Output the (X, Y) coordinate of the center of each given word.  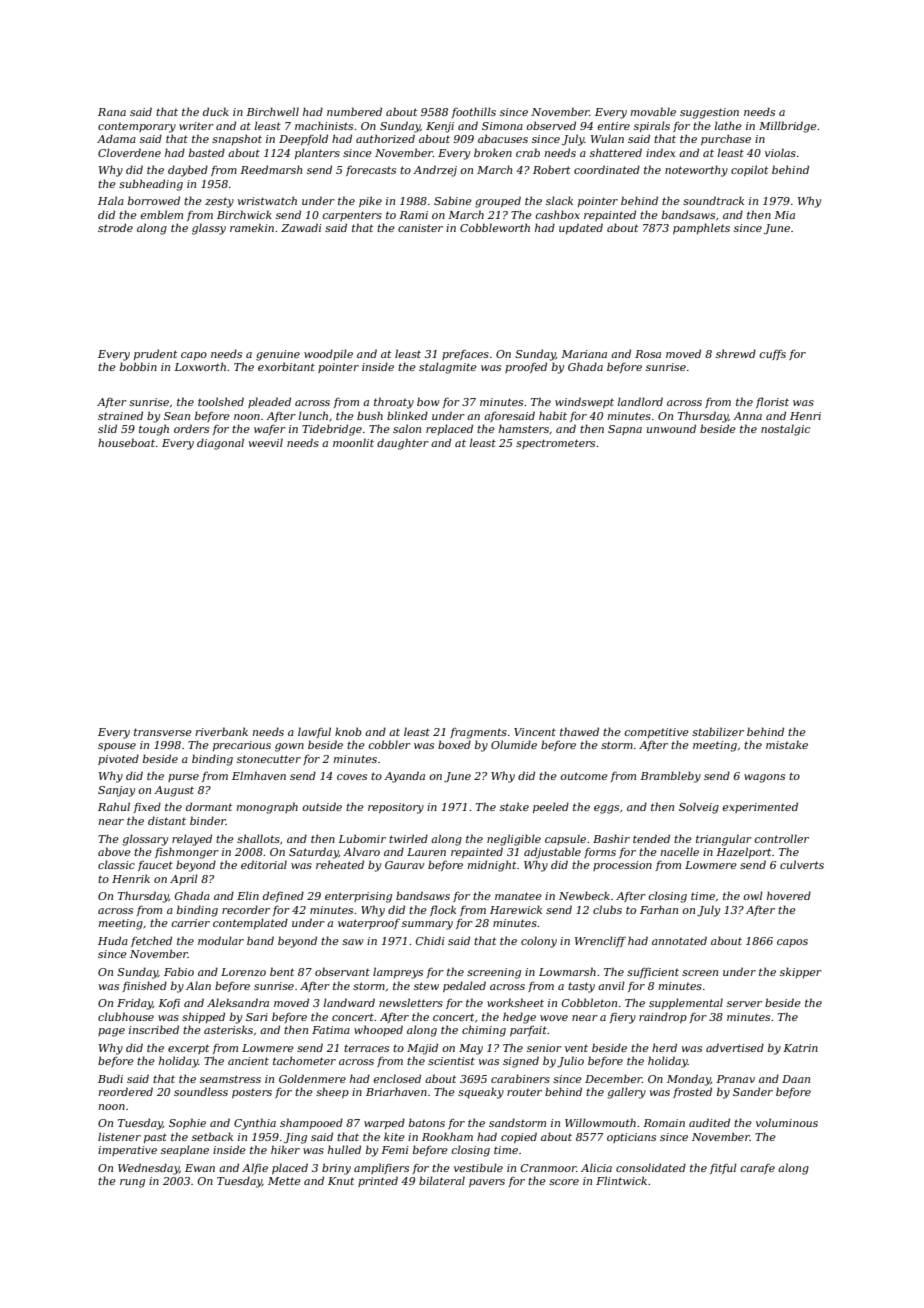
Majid (422, 1049)
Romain (664, 1123)
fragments (478, 733)
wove (554, 1018)
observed (551, 125)
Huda (113, 940)
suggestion (709, 113)
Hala (111, 200)
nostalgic (785, 430)
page (111, 1032)
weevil (266, 442)
